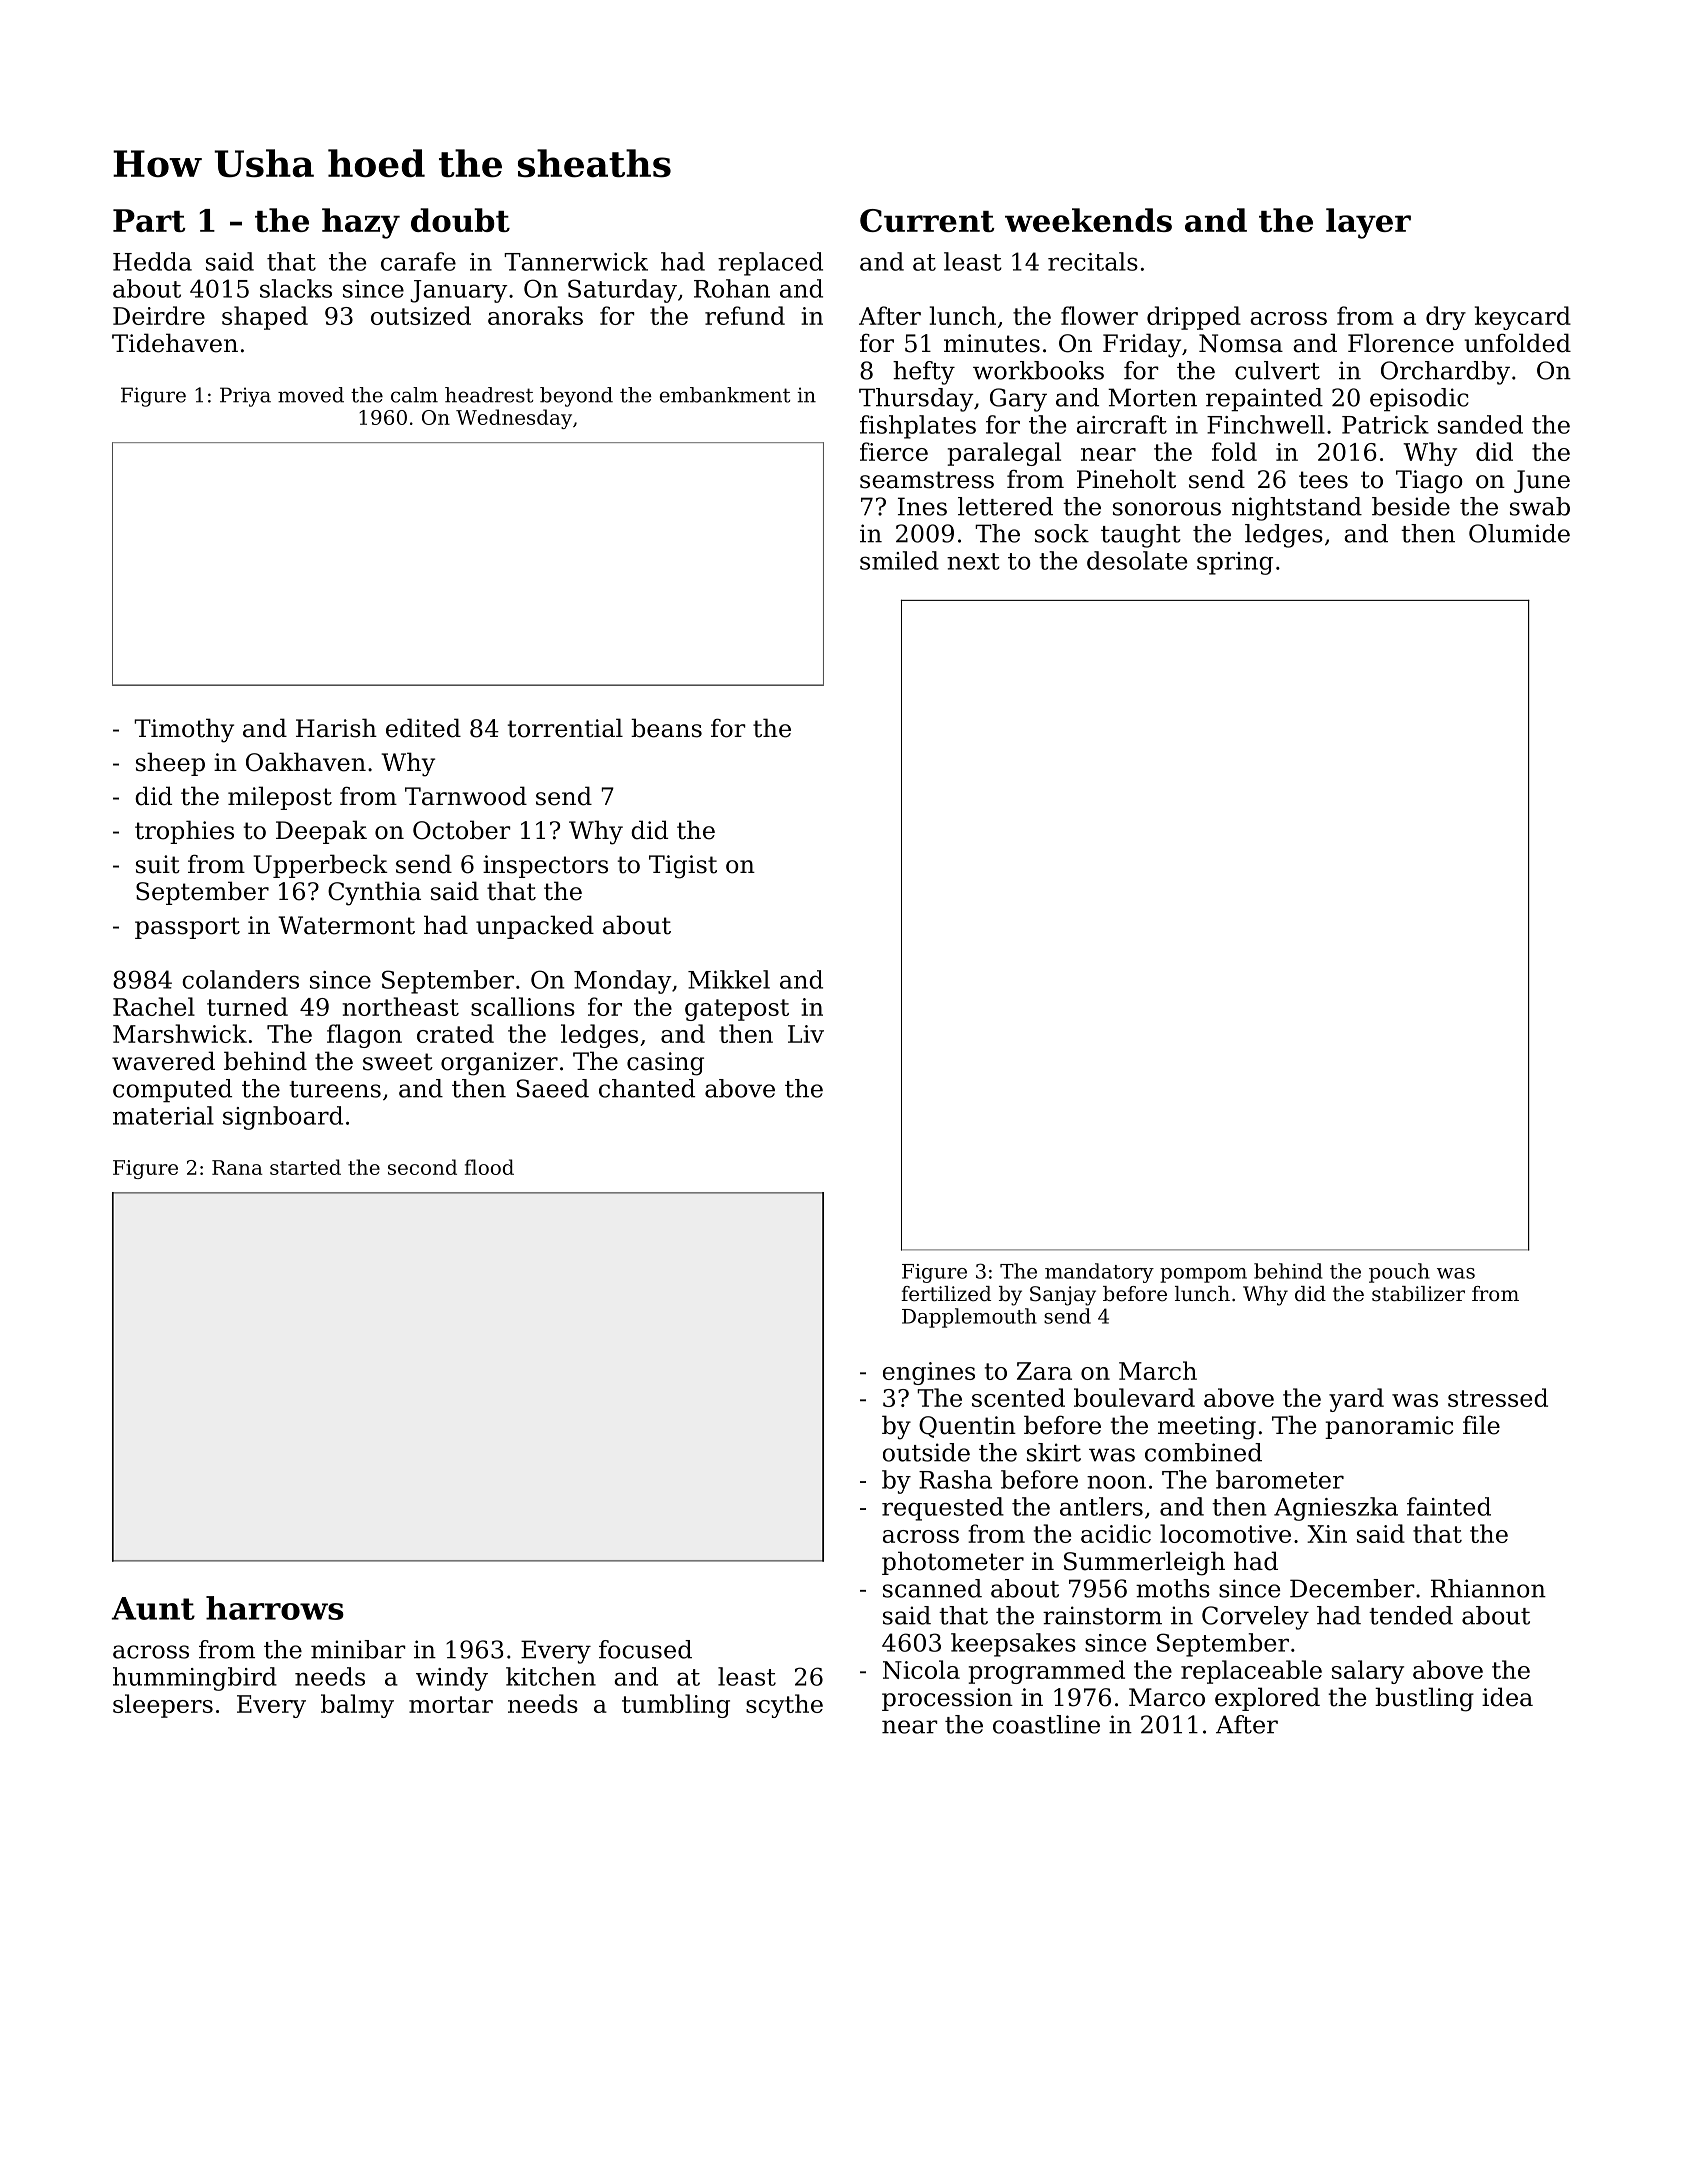 Image resolution: width=1683 pixels, height=2178 pixels. What do you see at coordinates (1093, 261) in the page?
I see `recitals` at bounding box center [1093, 261].
